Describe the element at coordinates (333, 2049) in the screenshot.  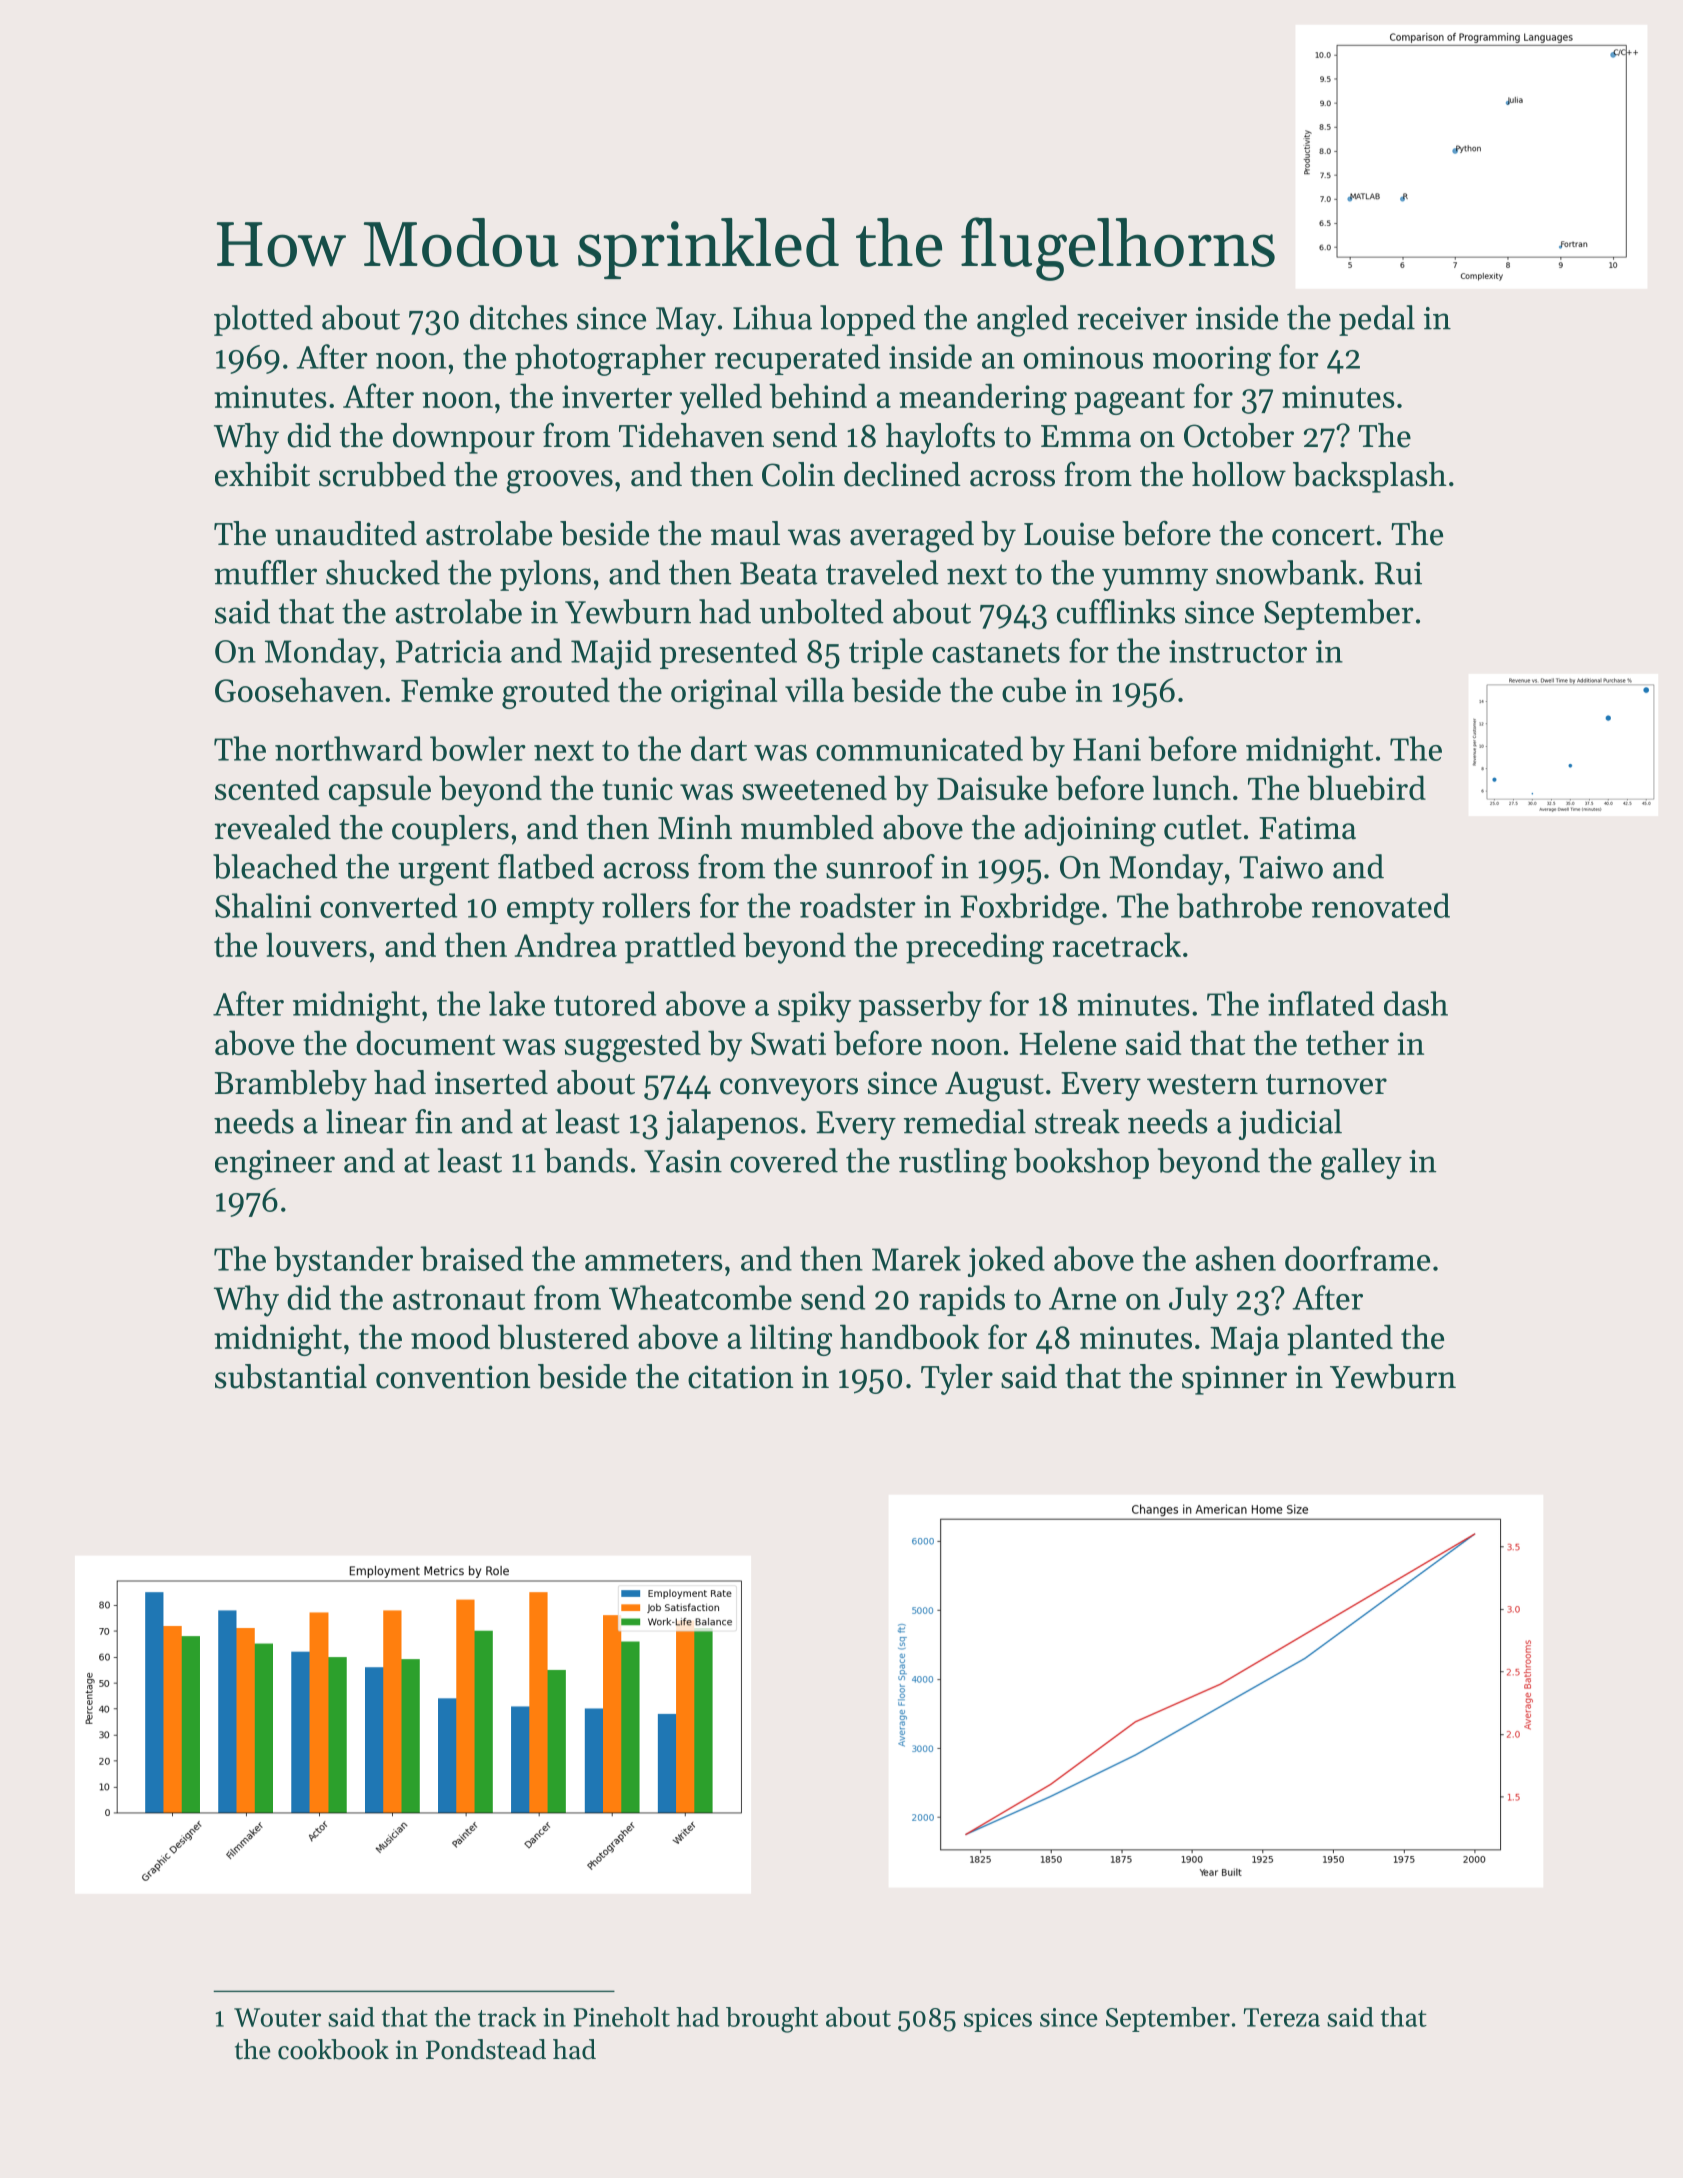
I see `cookbook` at that location.
